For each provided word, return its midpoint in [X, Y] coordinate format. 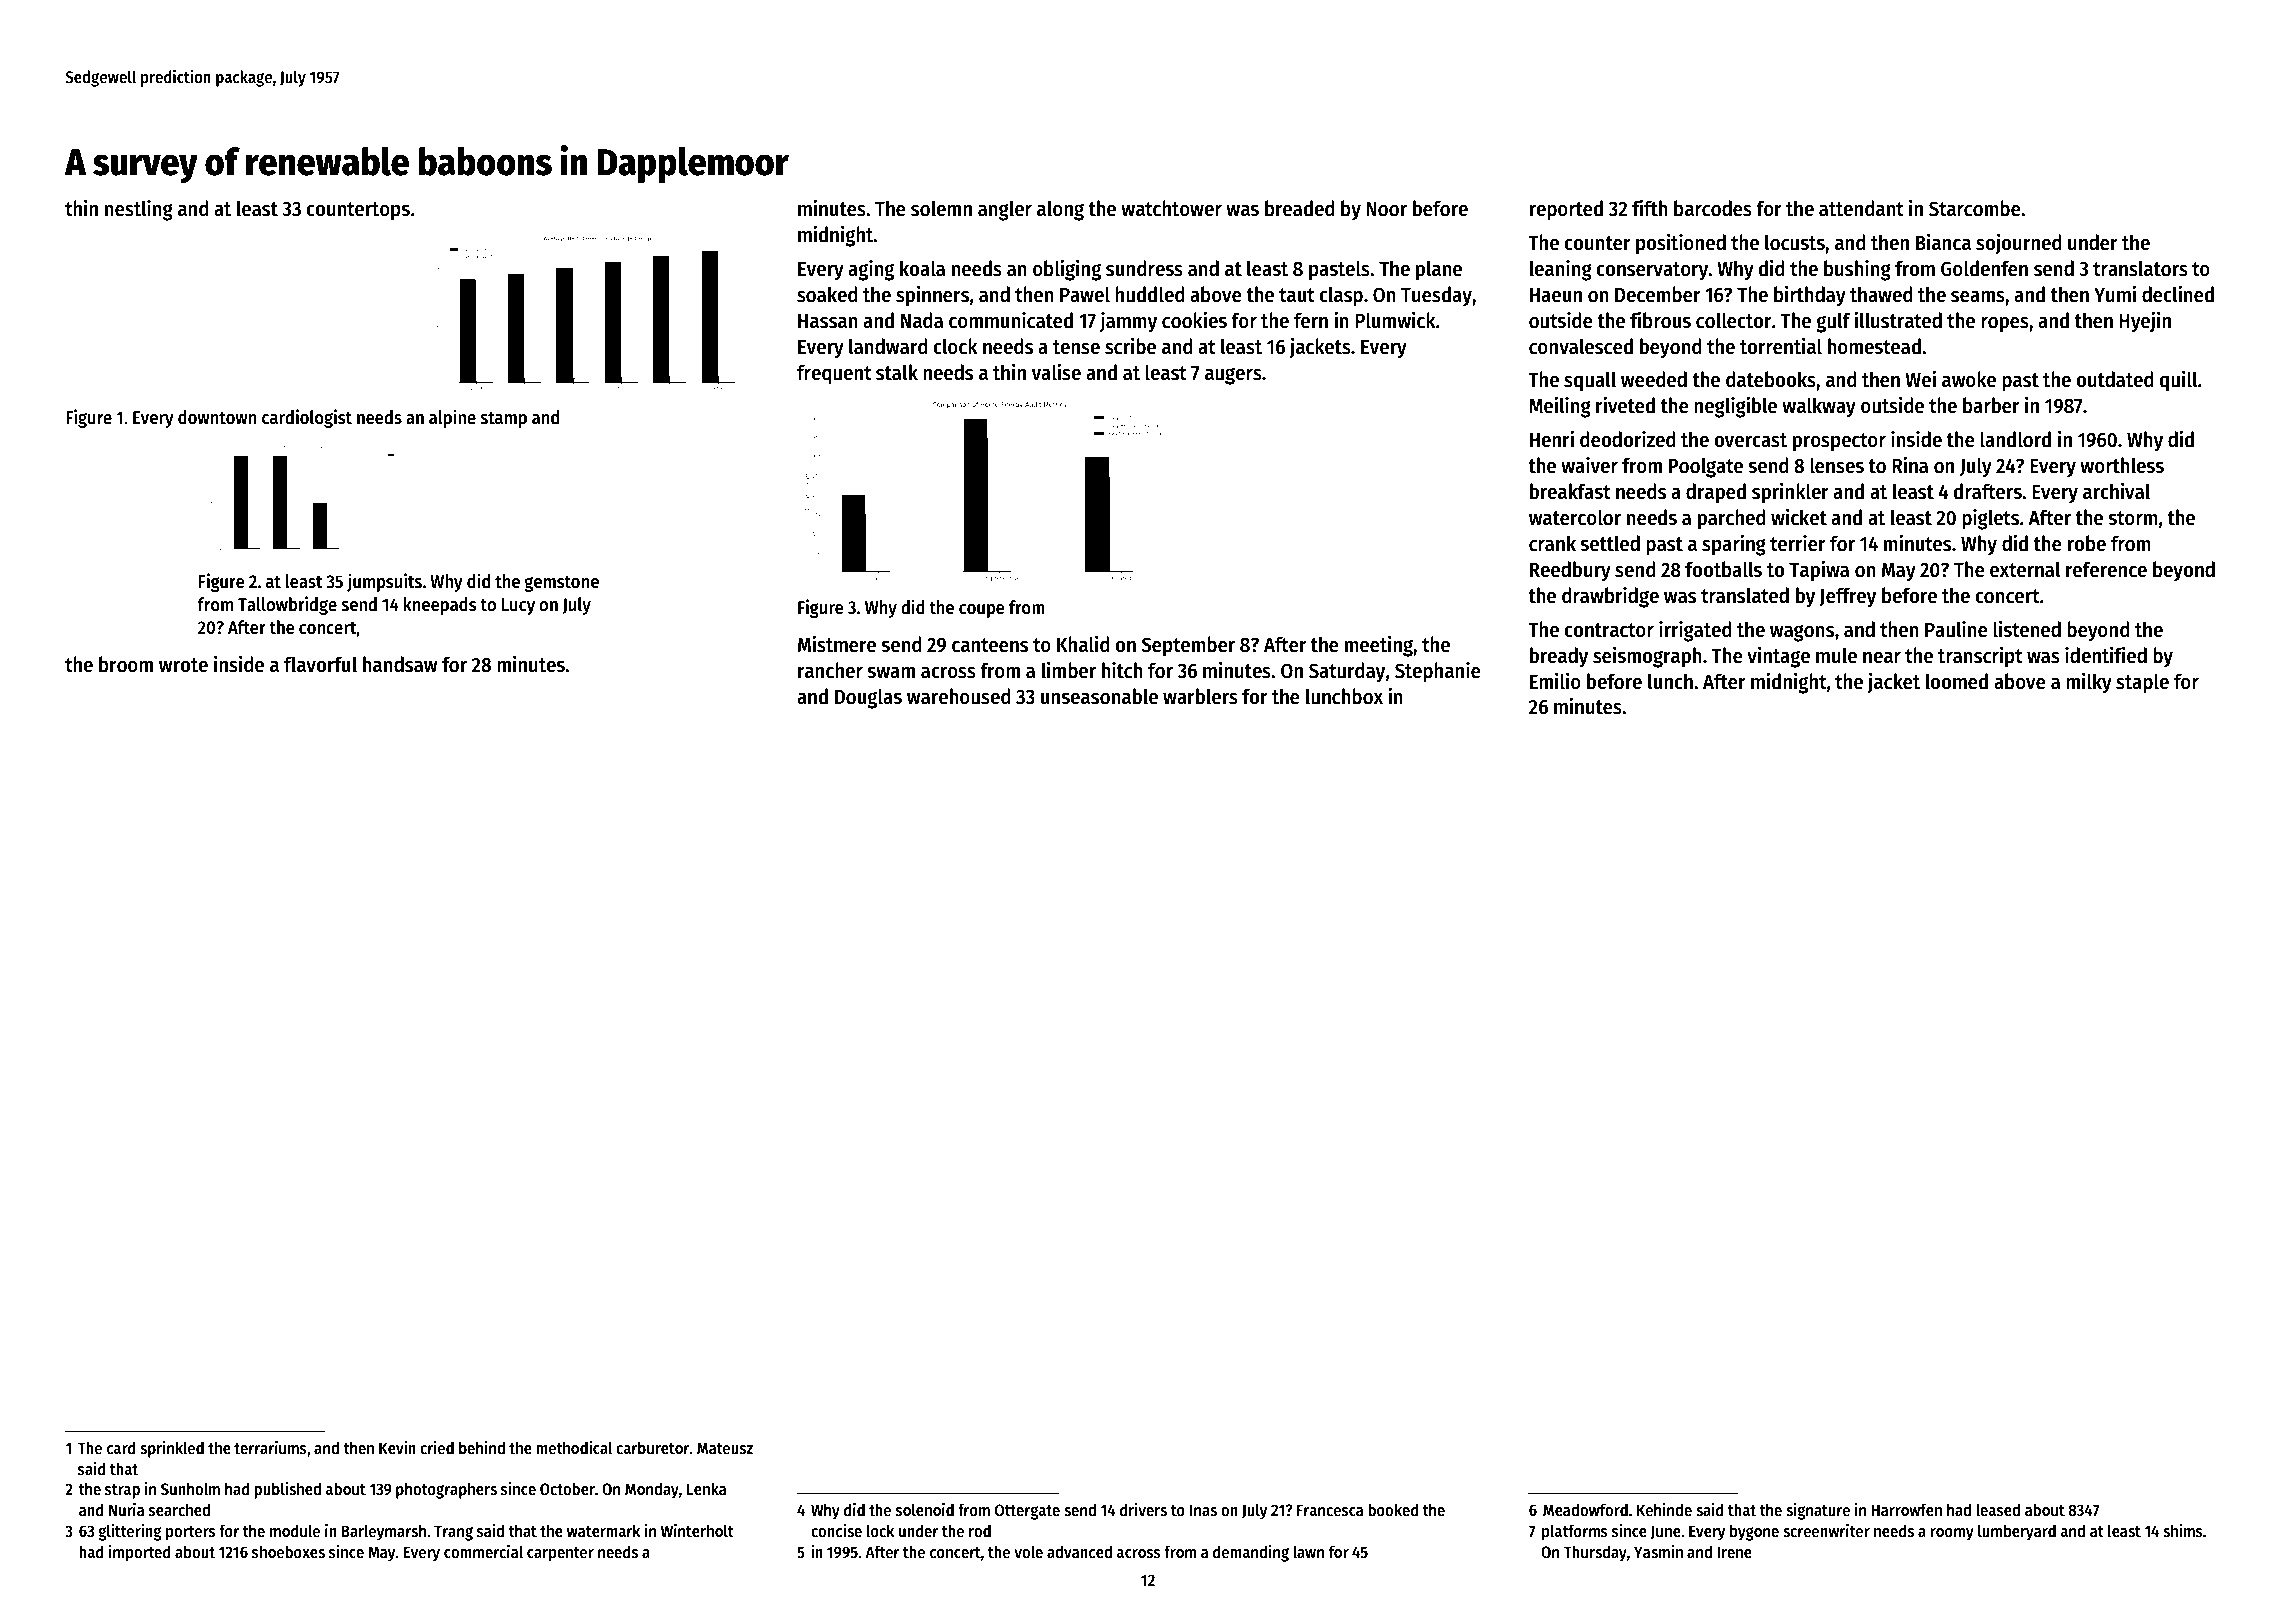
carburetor [652, 1447]
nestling [139, 210]
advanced [1079, 1551]
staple [2142, 683]
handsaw [400, 664]
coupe [982, 611]
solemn [941, 208]
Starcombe [1975, 208]
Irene [1734, 1552]
